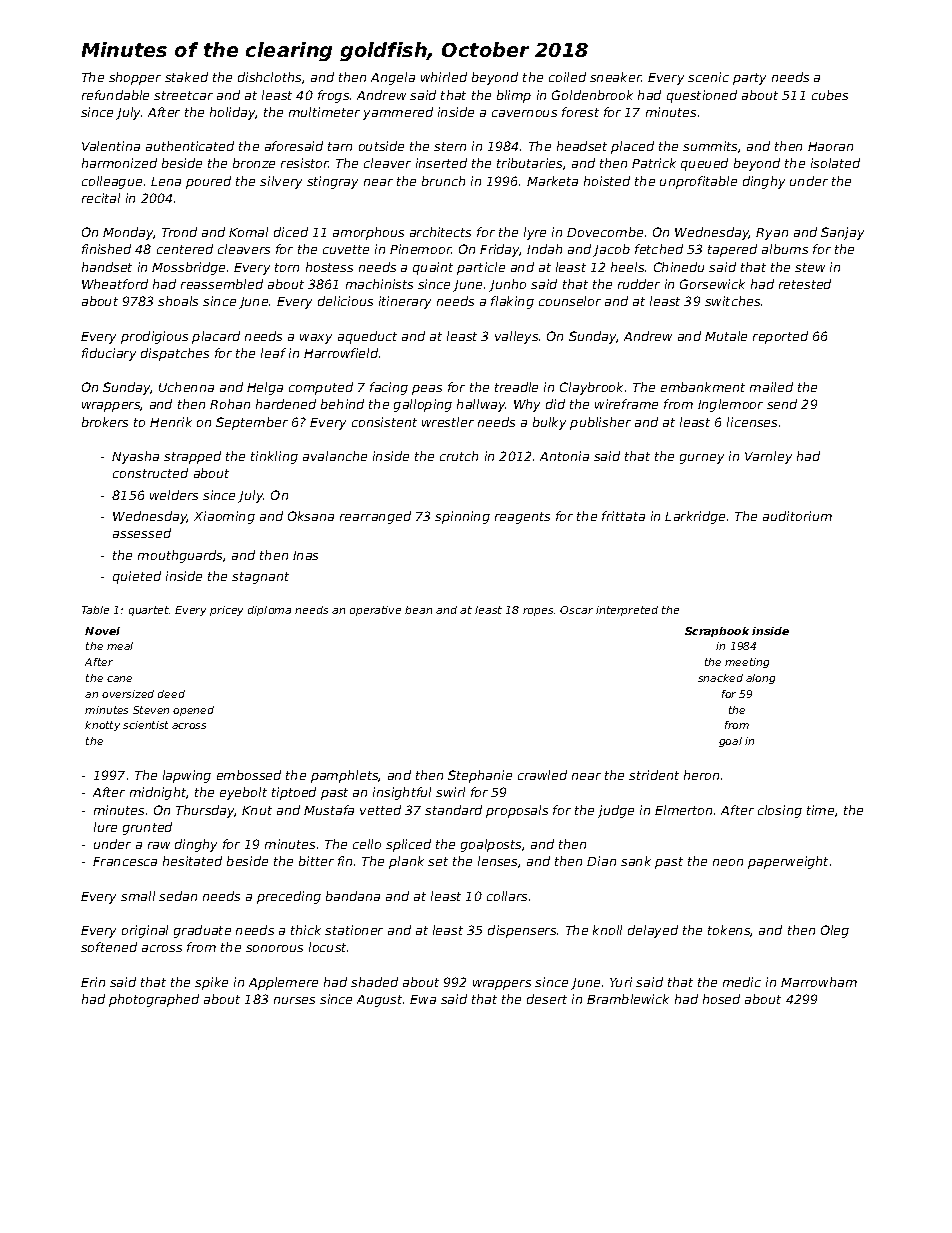 Image resolution: width=952 pixels, height=1233 pixels. Describe the element at coordinates (730, 405) in the screenshot. I see `Inglemoor` at that location.
